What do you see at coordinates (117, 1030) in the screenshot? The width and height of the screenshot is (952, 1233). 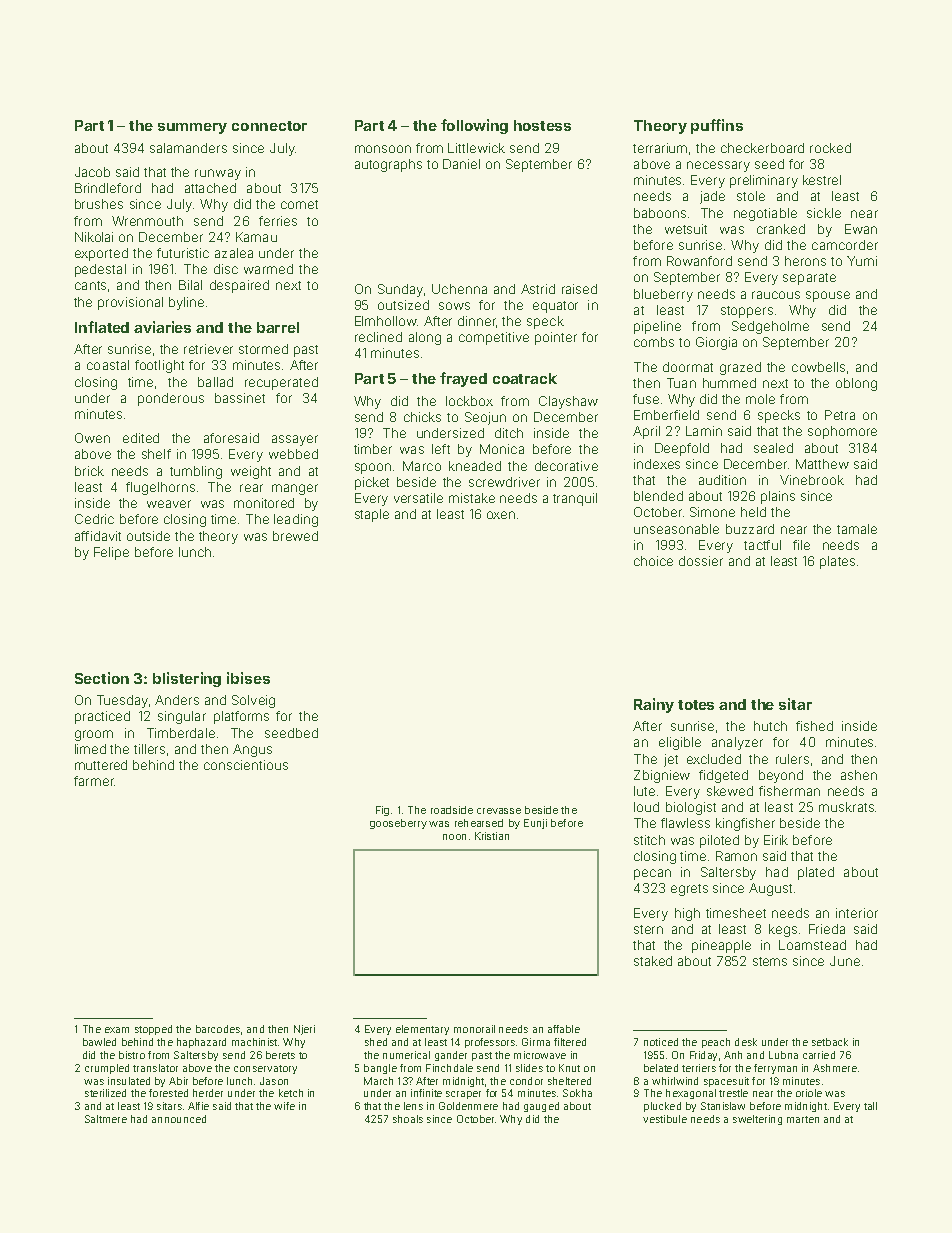 I see `exam` at bounding box center [117, 1030].
